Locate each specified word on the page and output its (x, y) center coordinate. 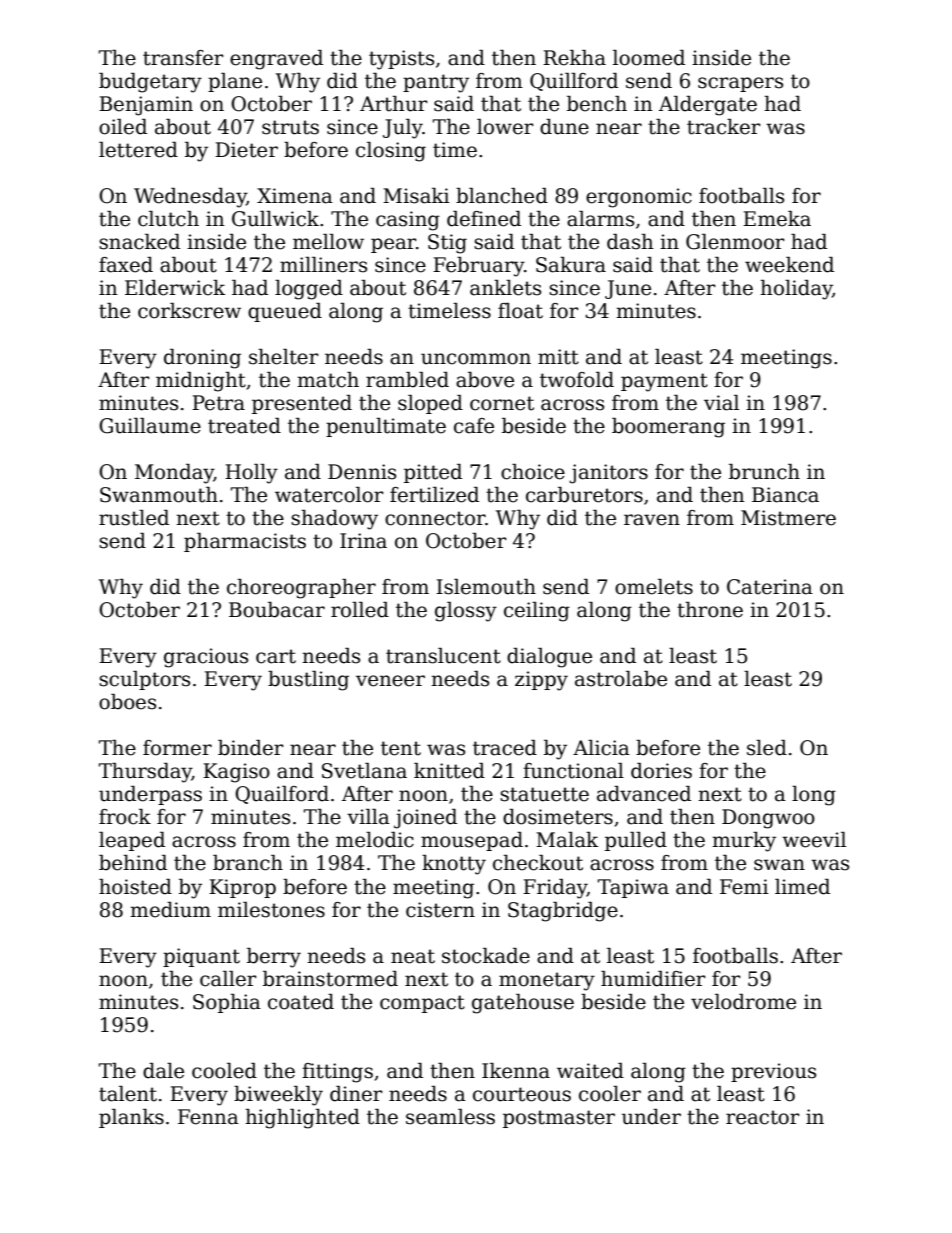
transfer (183, 58)
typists (401, 60)
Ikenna (516, 1071)
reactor (763, 1117)
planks (131, 1118)
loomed (649, 58)
